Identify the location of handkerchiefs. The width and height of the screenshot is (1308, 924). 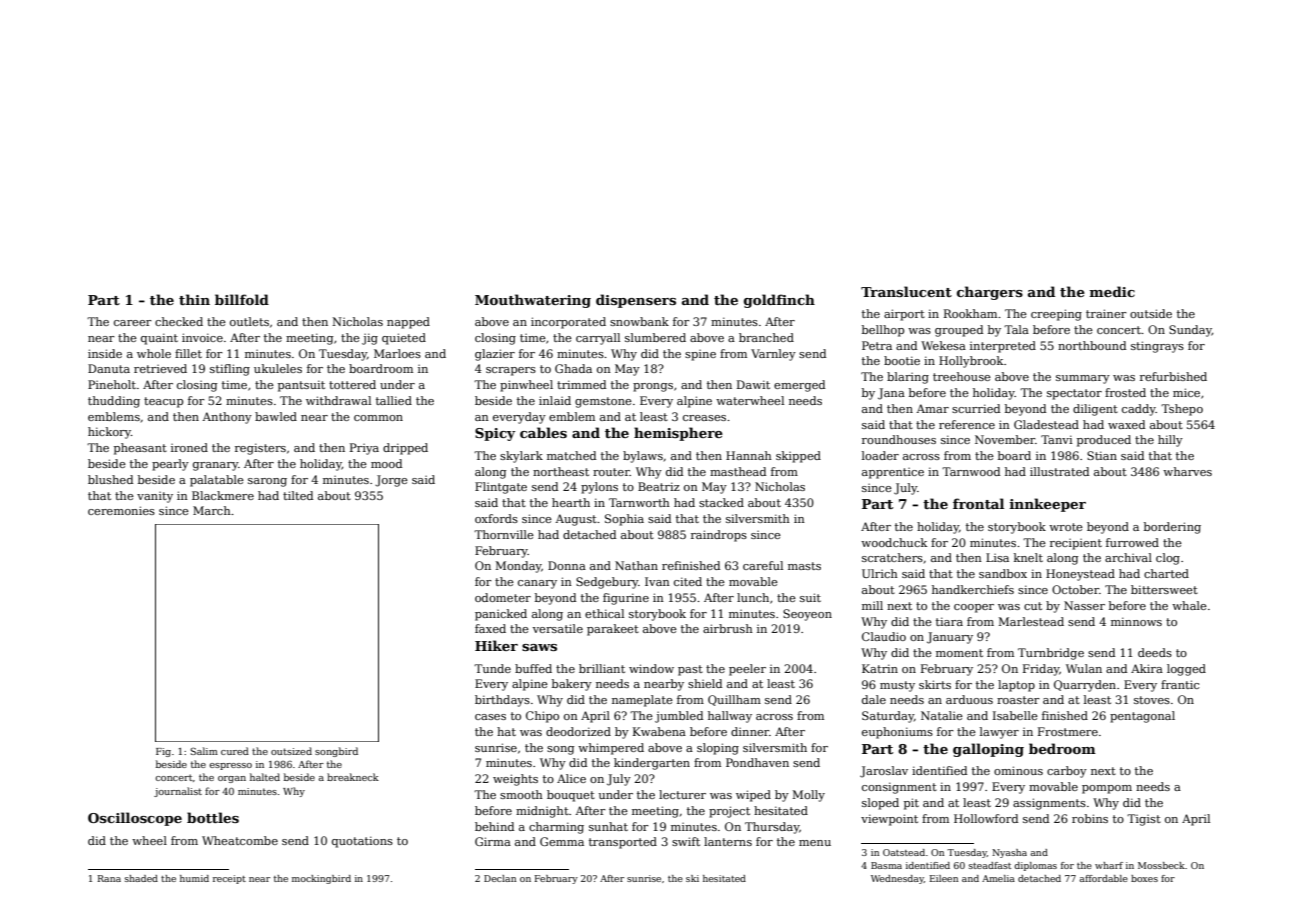
(973, 589).
